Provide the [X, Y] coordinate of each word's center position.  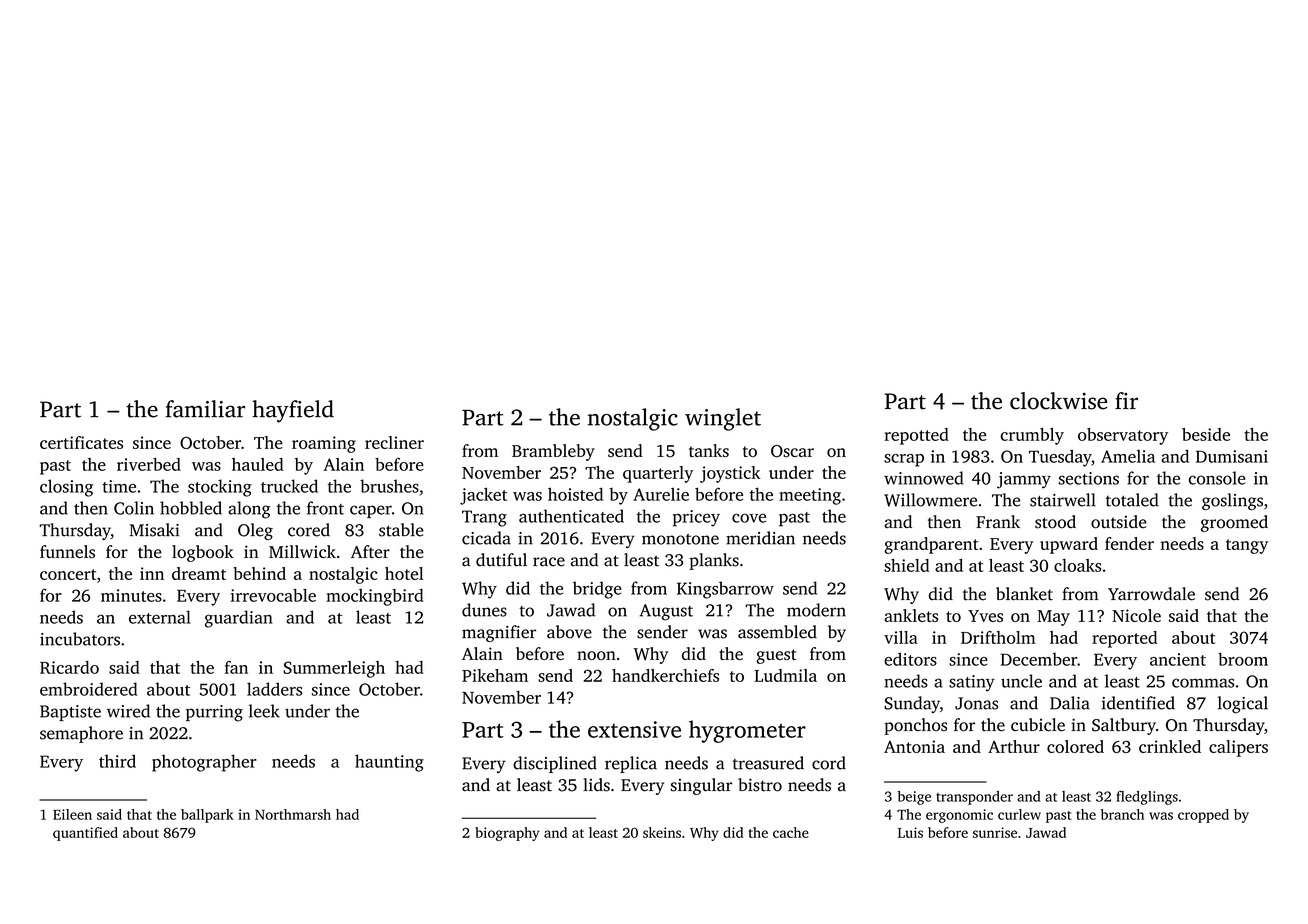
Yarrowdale [1151, 594]
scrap [904, 460]
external [160, 617]
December [1039, 659]
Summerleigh [334, 669]
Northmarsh [293, 814]
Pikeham [495, 675]
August [666, 612]
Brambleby [553, 452]
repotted [916, 436]
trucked [289, 486]
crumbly [1032, 436]
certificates [81, 442]
